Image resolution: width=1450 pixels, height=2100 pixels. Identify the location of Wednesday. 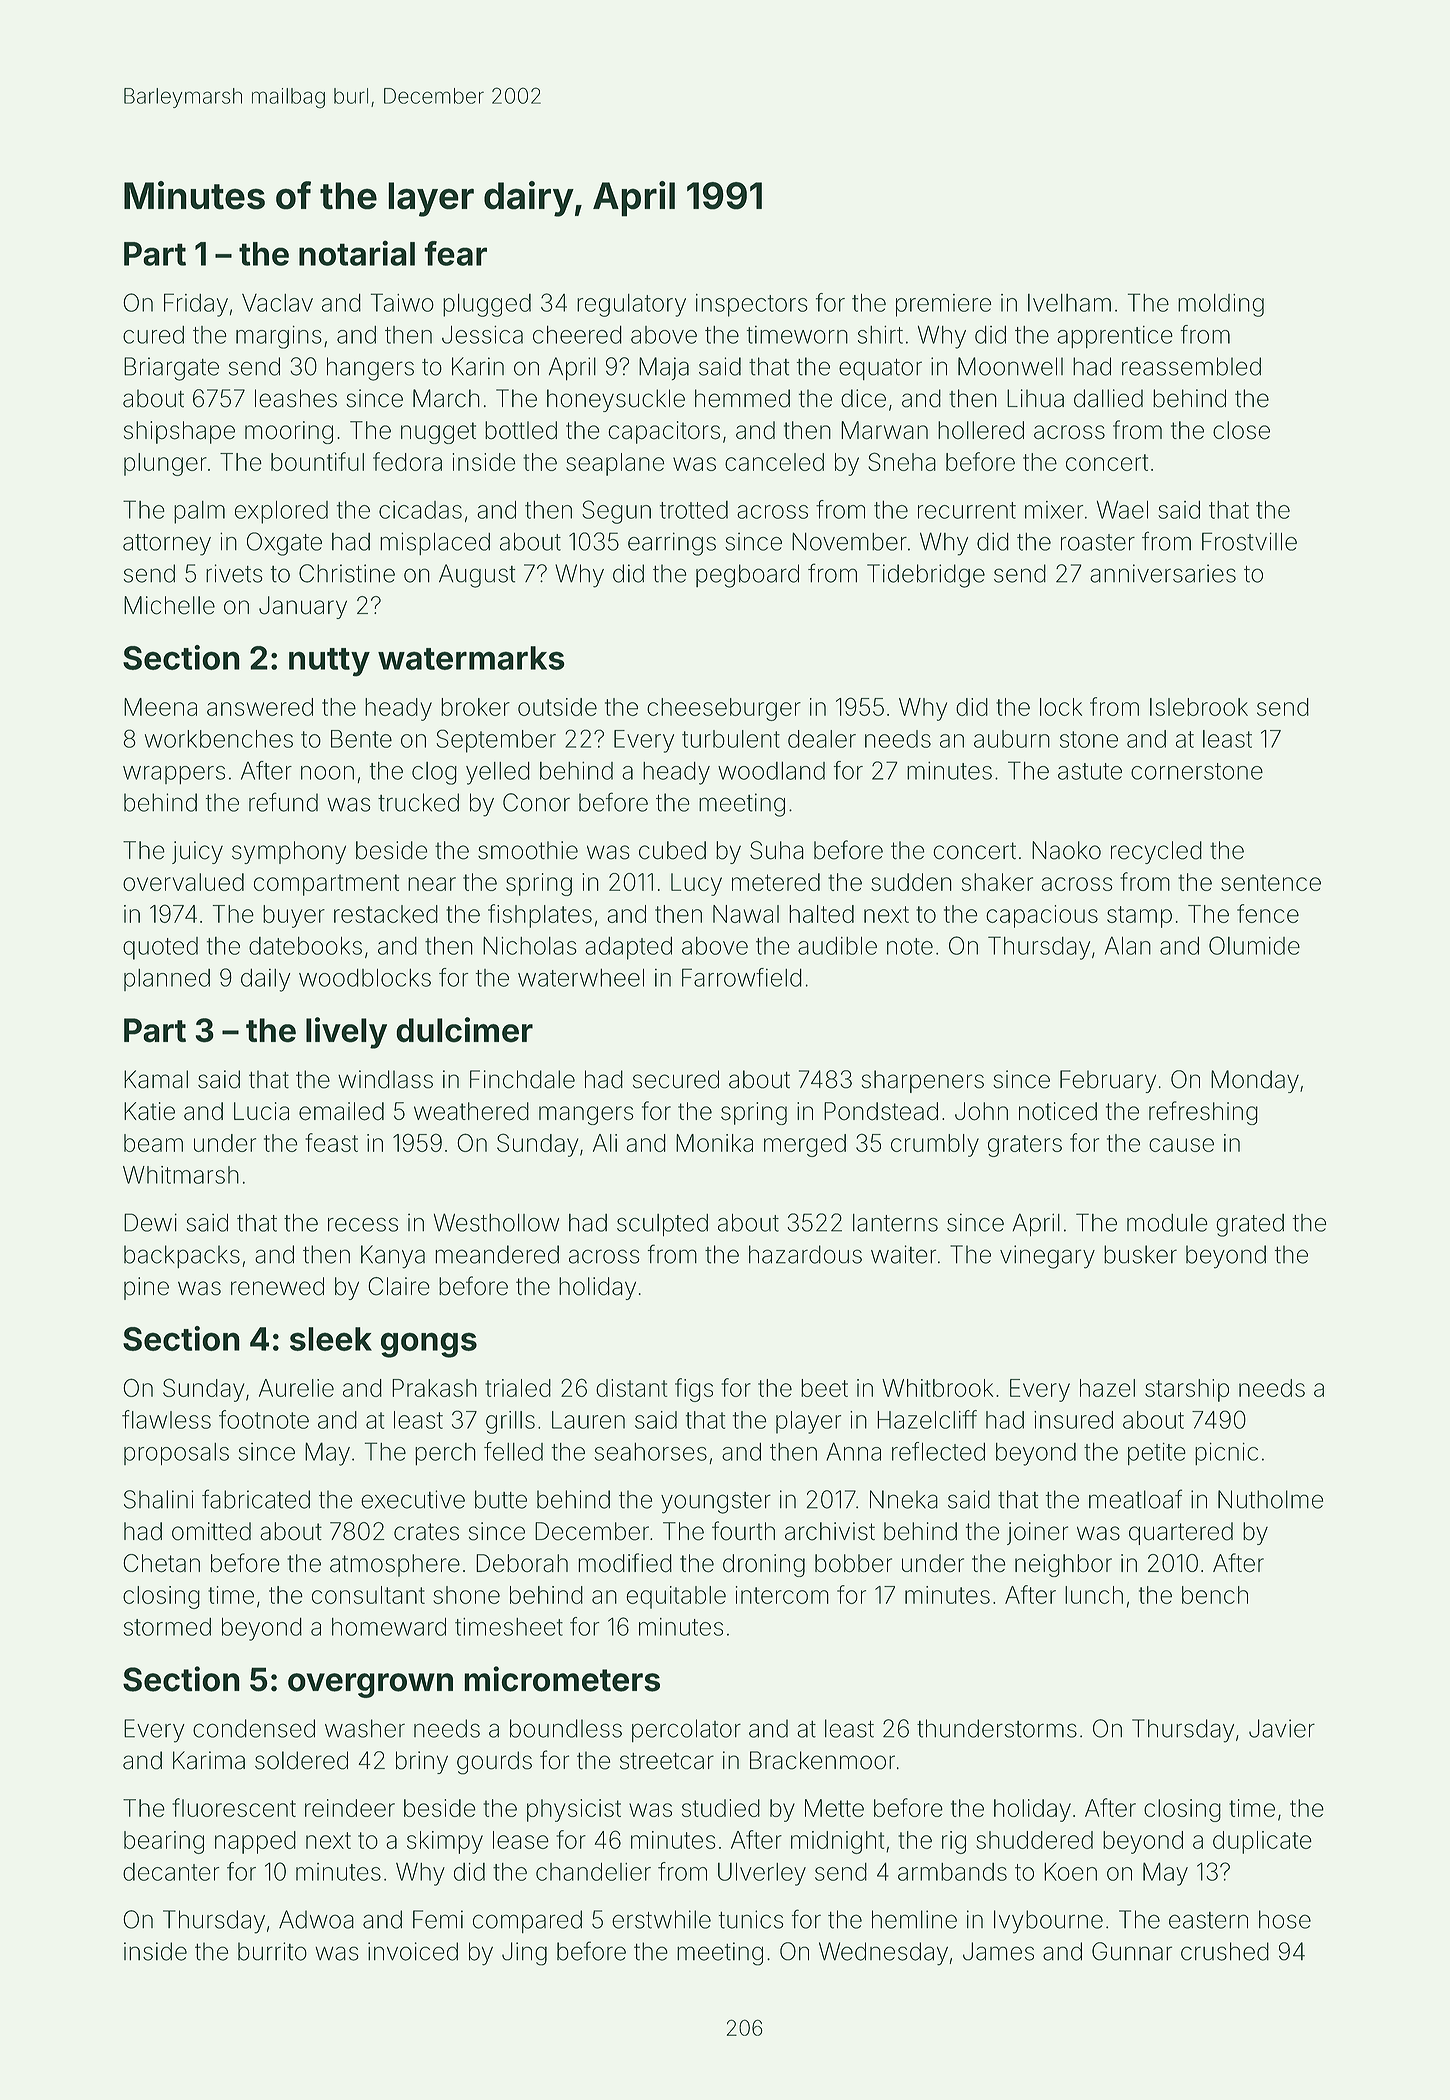
(883, 1954).
